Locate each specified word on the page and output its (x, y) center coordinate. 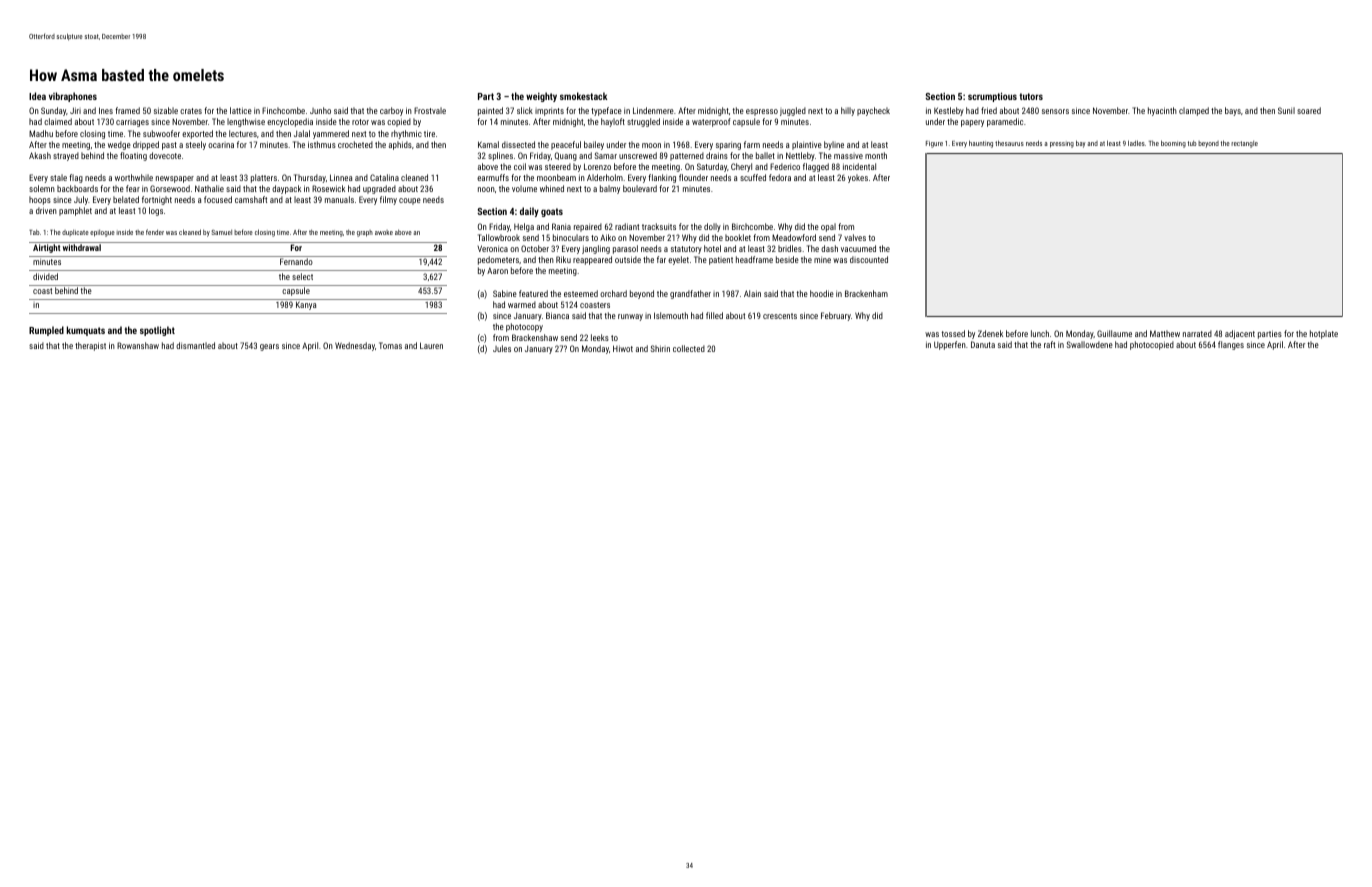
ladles (1136, 143)
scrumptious (992, 97)
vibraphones (73, 97)
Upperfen (950, 345)
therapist (90, 346)
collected (689, 348)
